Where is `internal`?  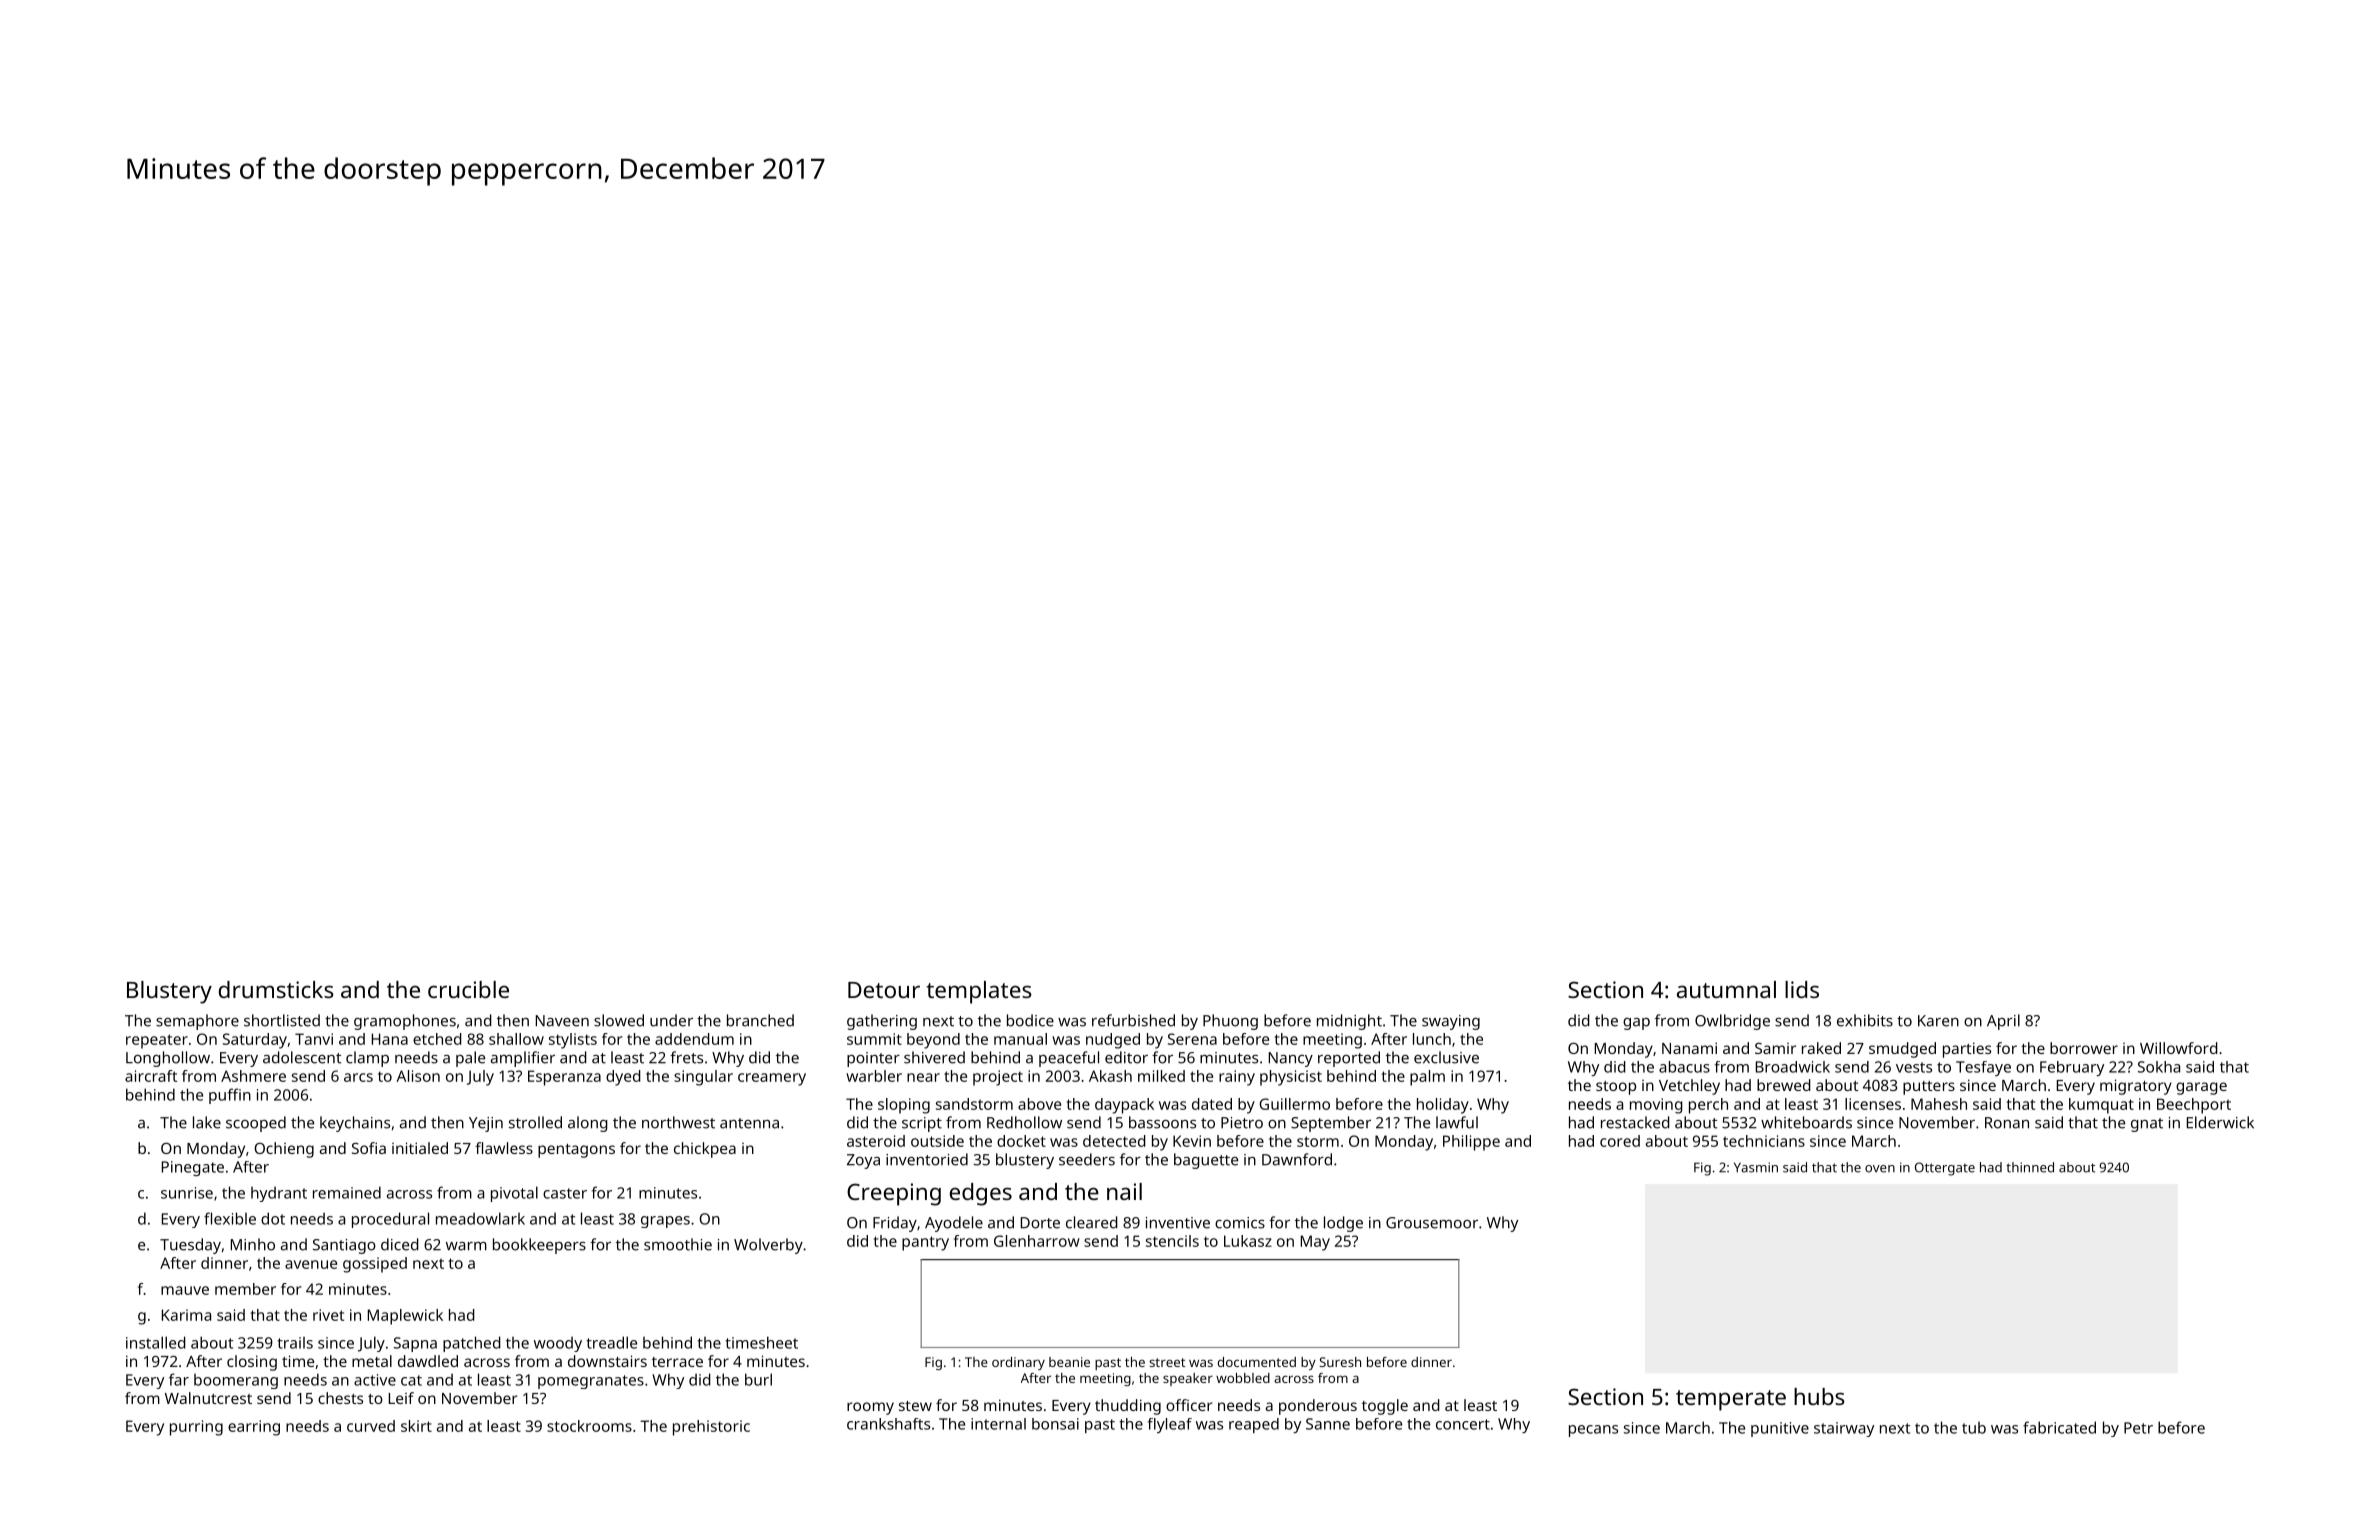 internal is located at coordinates (998, 1424).
